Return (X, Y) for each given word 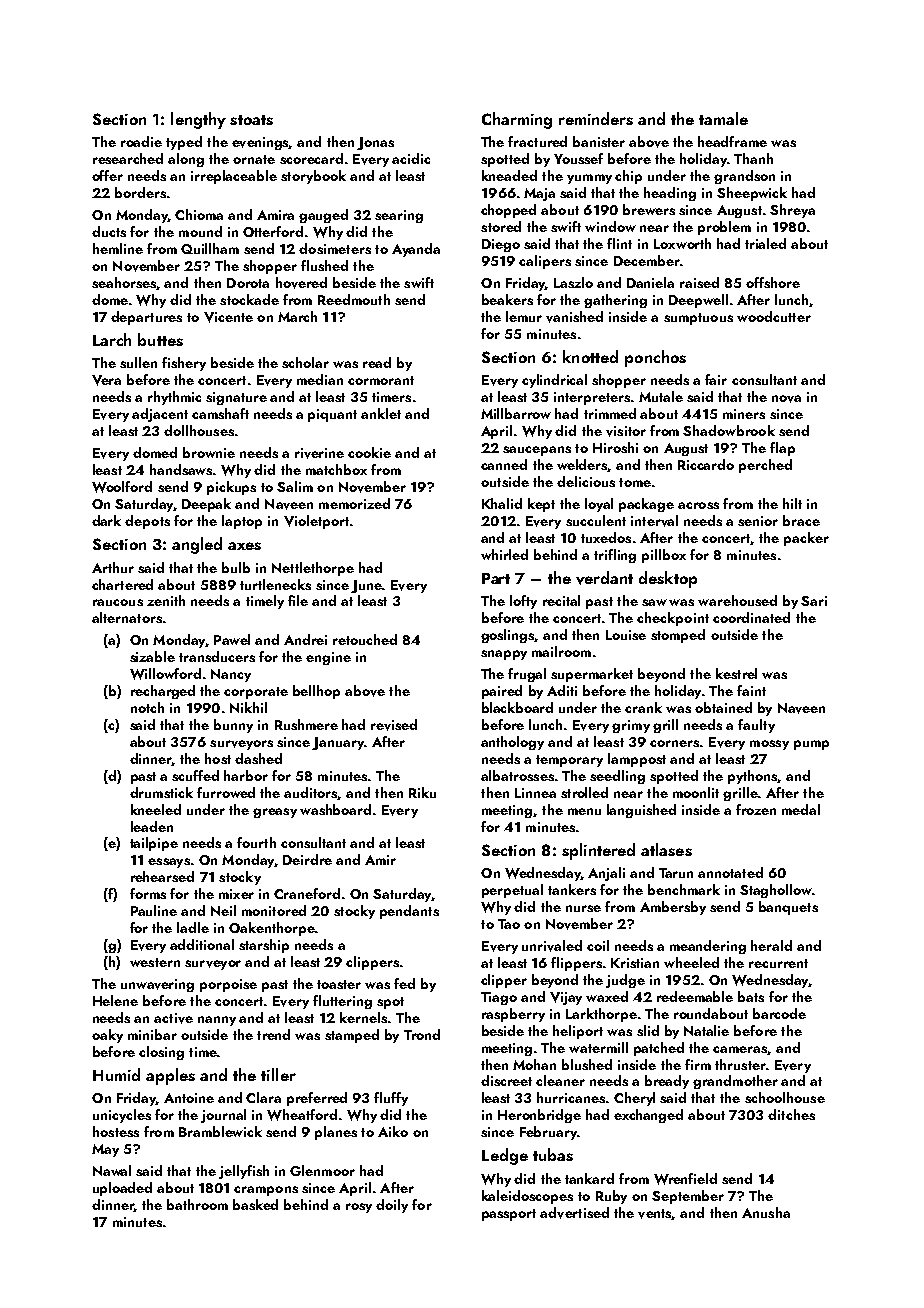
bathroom (197, 1204)
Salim (295, 486)
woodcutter (774, 316)
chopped (508, 211)
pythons (753, 777)
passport (509, 1215)
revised (394, 725)
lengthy (198, 120)
